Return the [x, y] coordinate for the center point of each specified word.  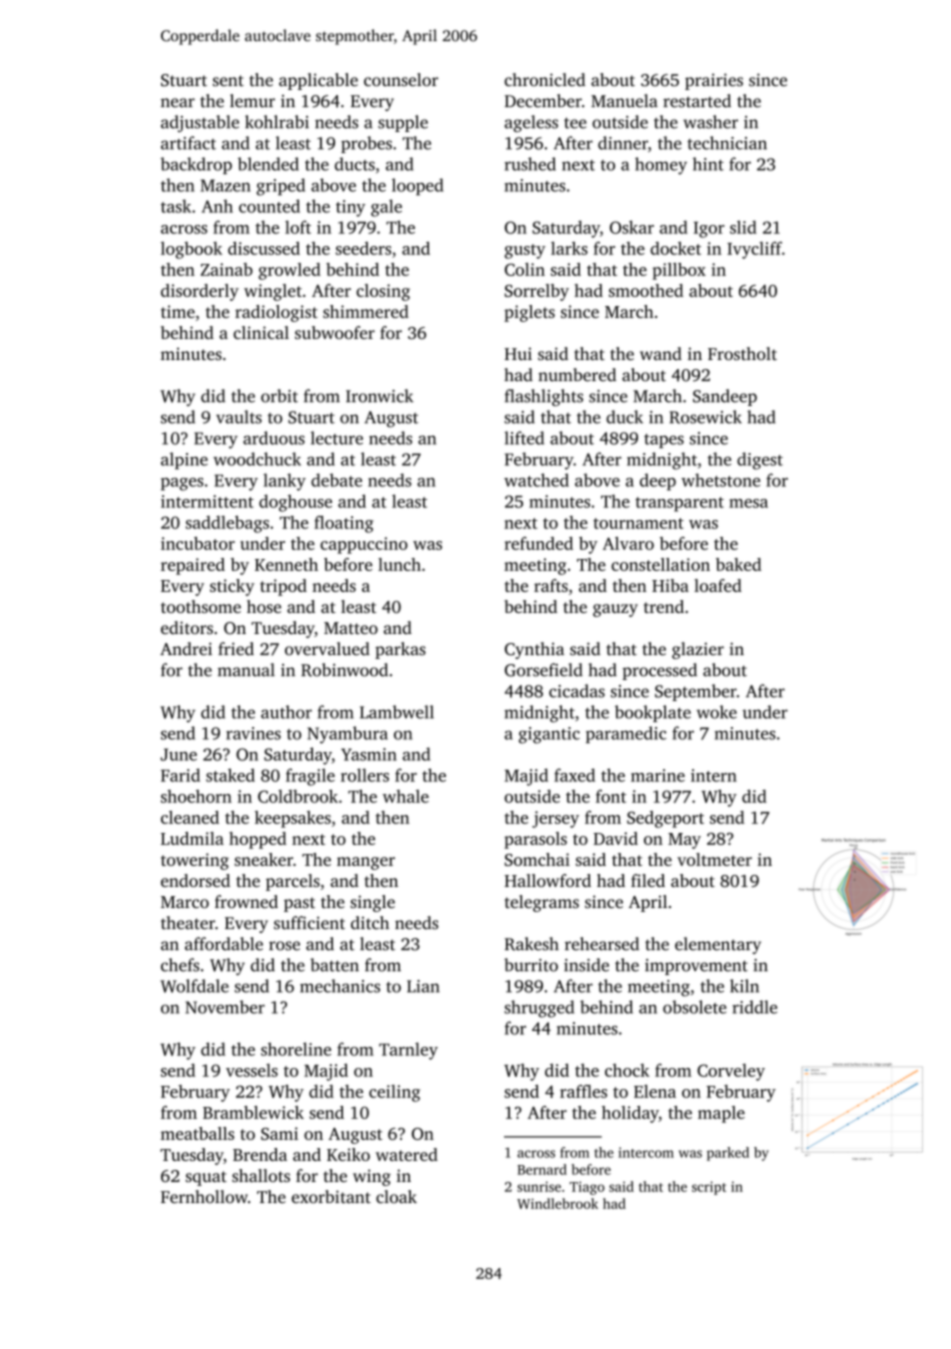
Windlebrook [557, 1203]
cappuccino [364, 545]
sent [228, 81]
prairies [714, 81]
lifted [524, 438]
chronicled [544, 80]
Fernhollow [204, 1197]
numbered [577, 375]
